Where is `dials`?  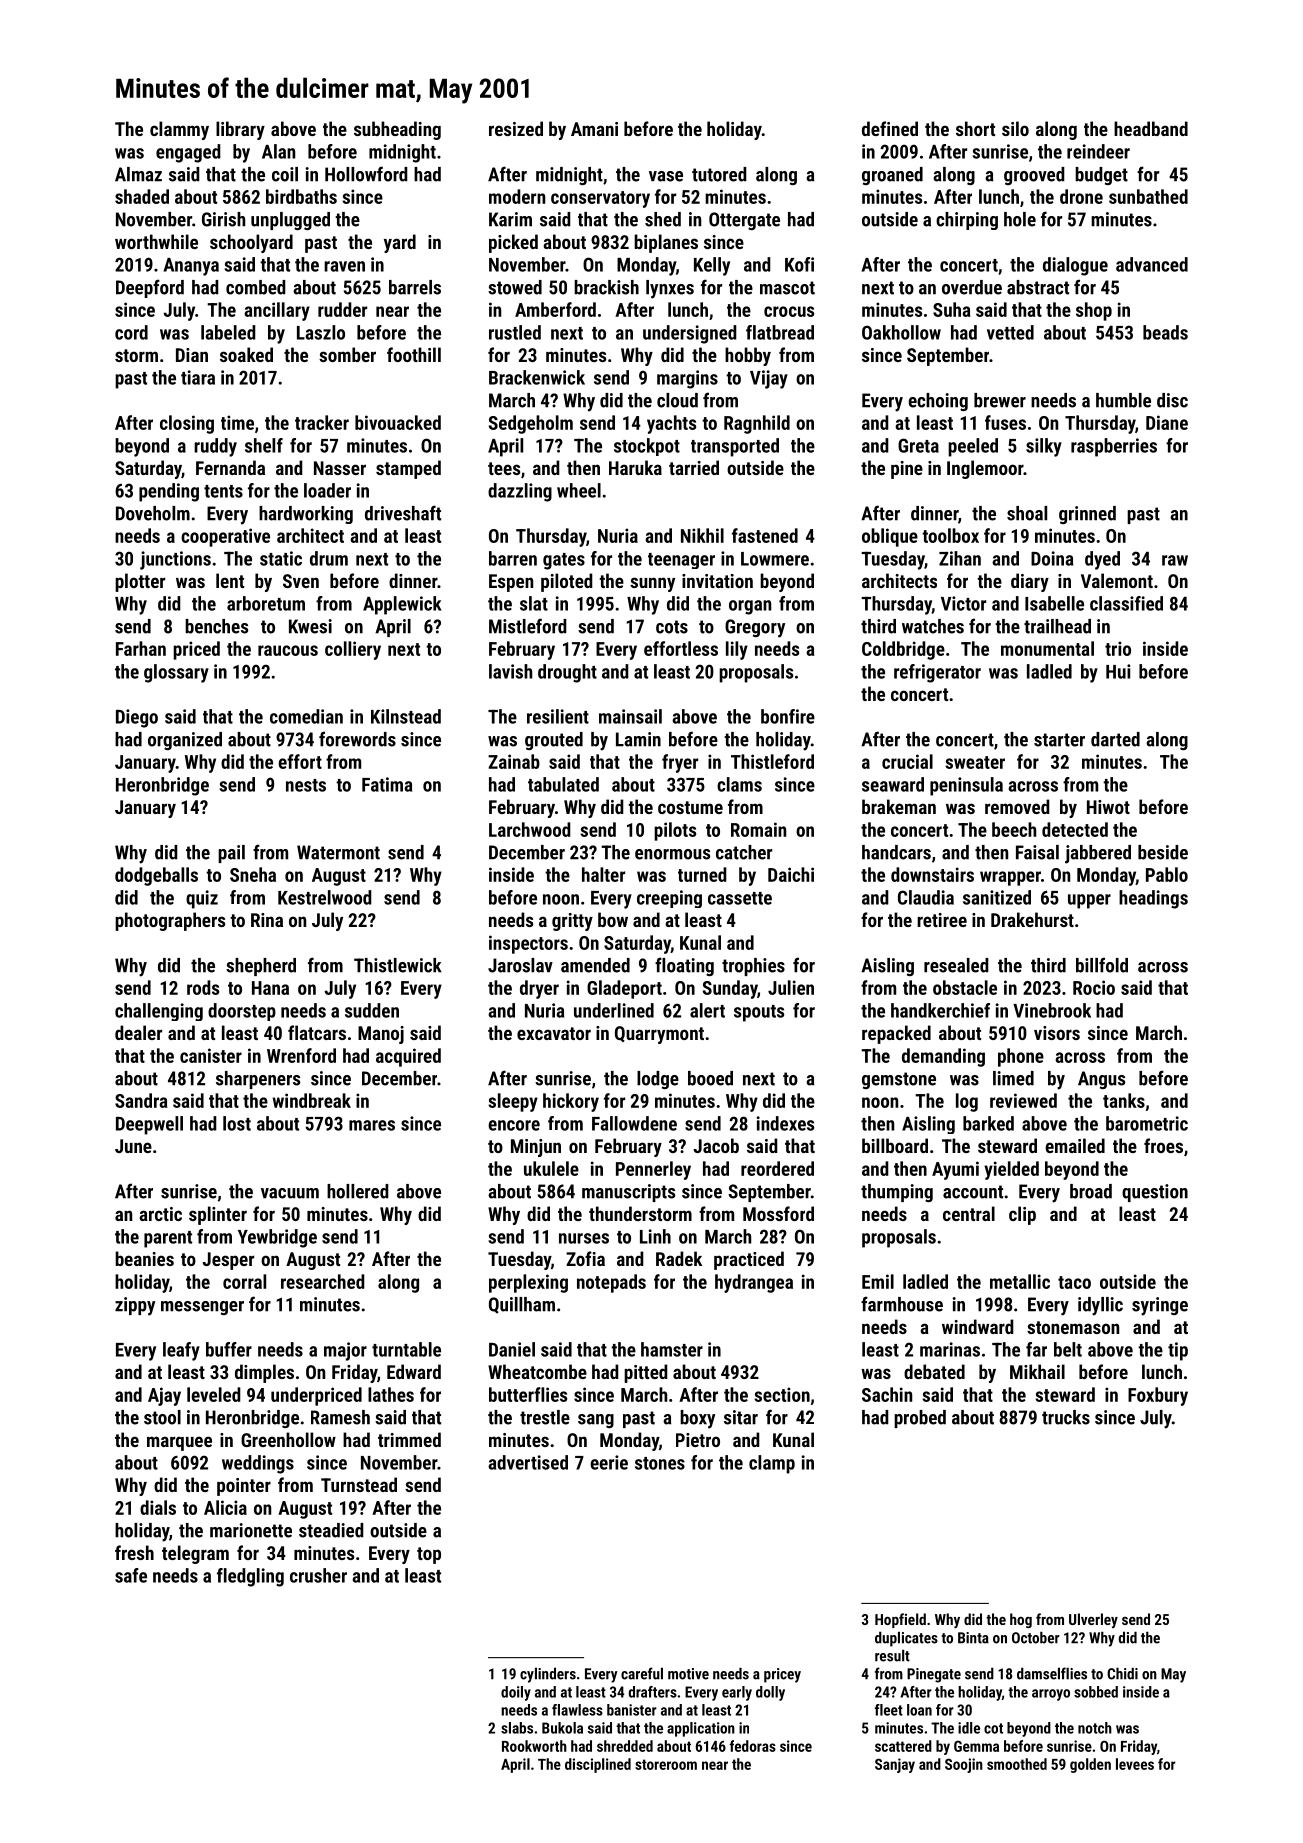 dials is located at coordinates (158, 1507).
